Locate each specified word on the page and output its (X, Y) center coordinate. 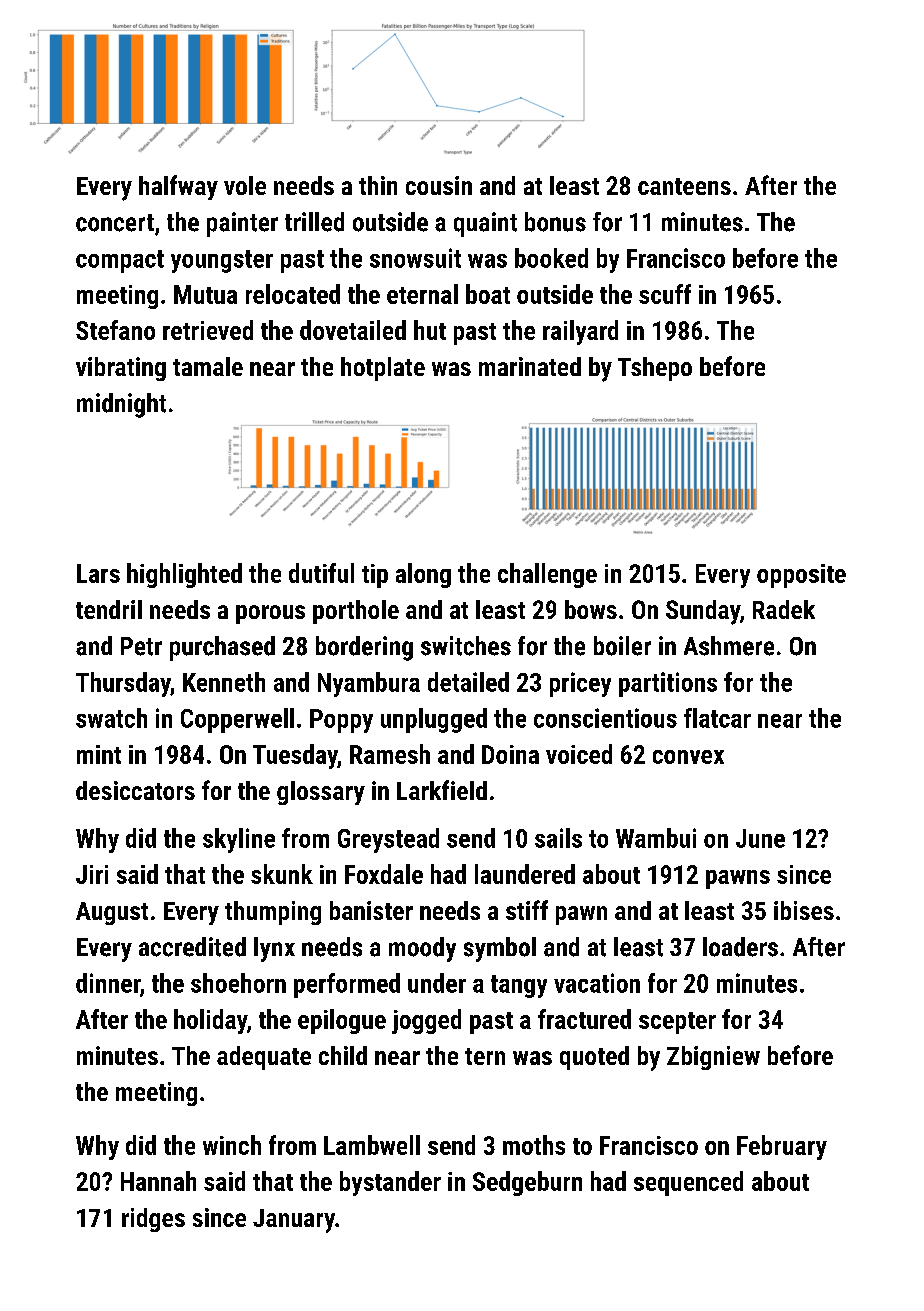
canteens (684, 186)
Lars (98, 573)
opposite (801, 576)
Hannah (158, 1181)
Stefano (115, 330)
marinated (530, 366)
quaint (485, 224)
